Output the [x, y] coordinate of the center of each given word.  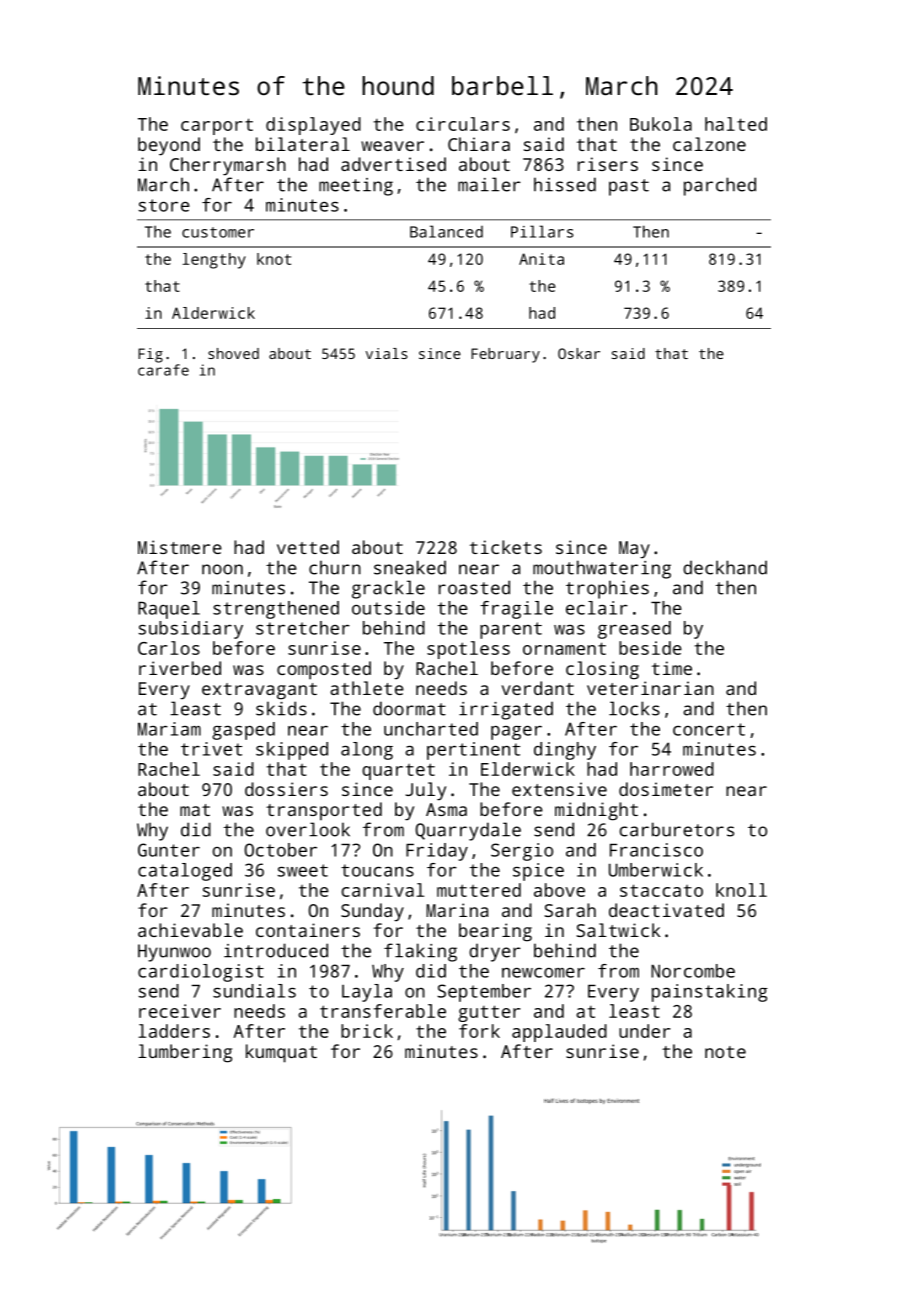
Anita [541, 259]
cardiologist [201, 973]
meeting [356, 187]
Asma [446, 809]
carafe [163, 370]
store [164, 205]
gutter [489, 1013]
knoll [741, 890]
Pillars [542, 231]
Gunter [169, 850]
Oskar [579, 353]
